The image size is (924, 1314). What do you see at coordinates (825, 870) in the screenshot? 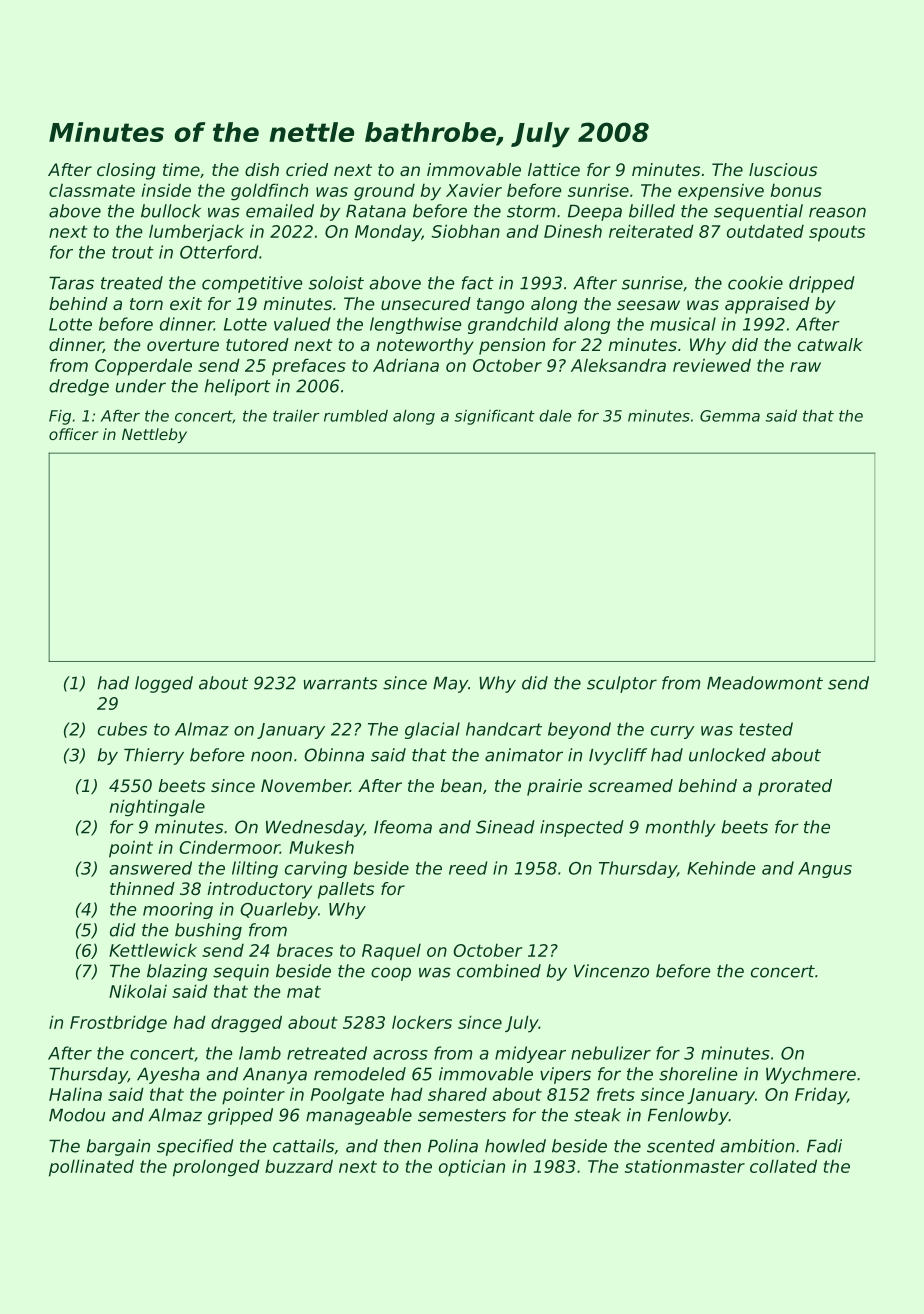
I see `Angus` at bounding box center [825, 870].
